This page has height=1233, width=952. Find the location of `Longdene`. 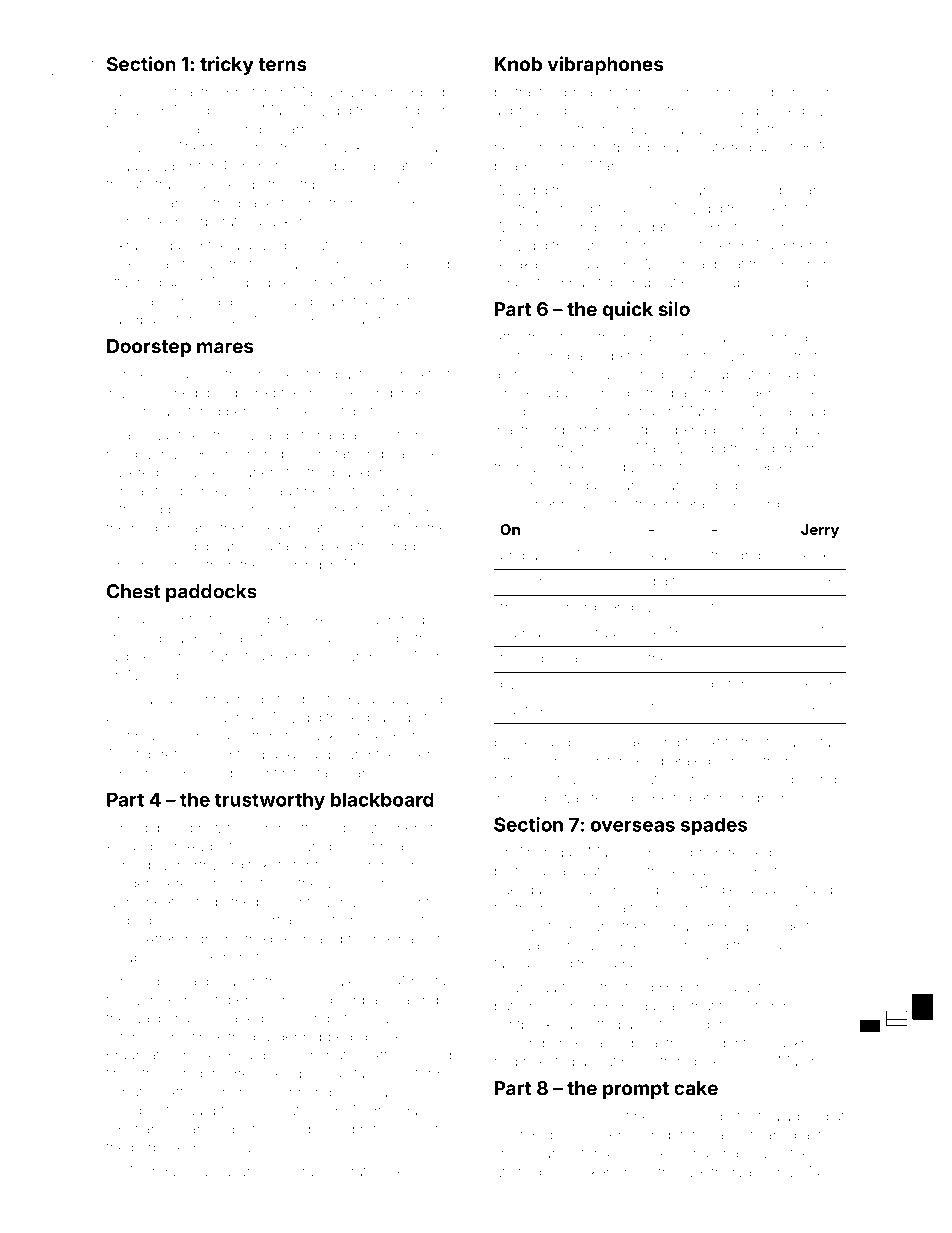

Longdene is located at coordinates (775, 94).
